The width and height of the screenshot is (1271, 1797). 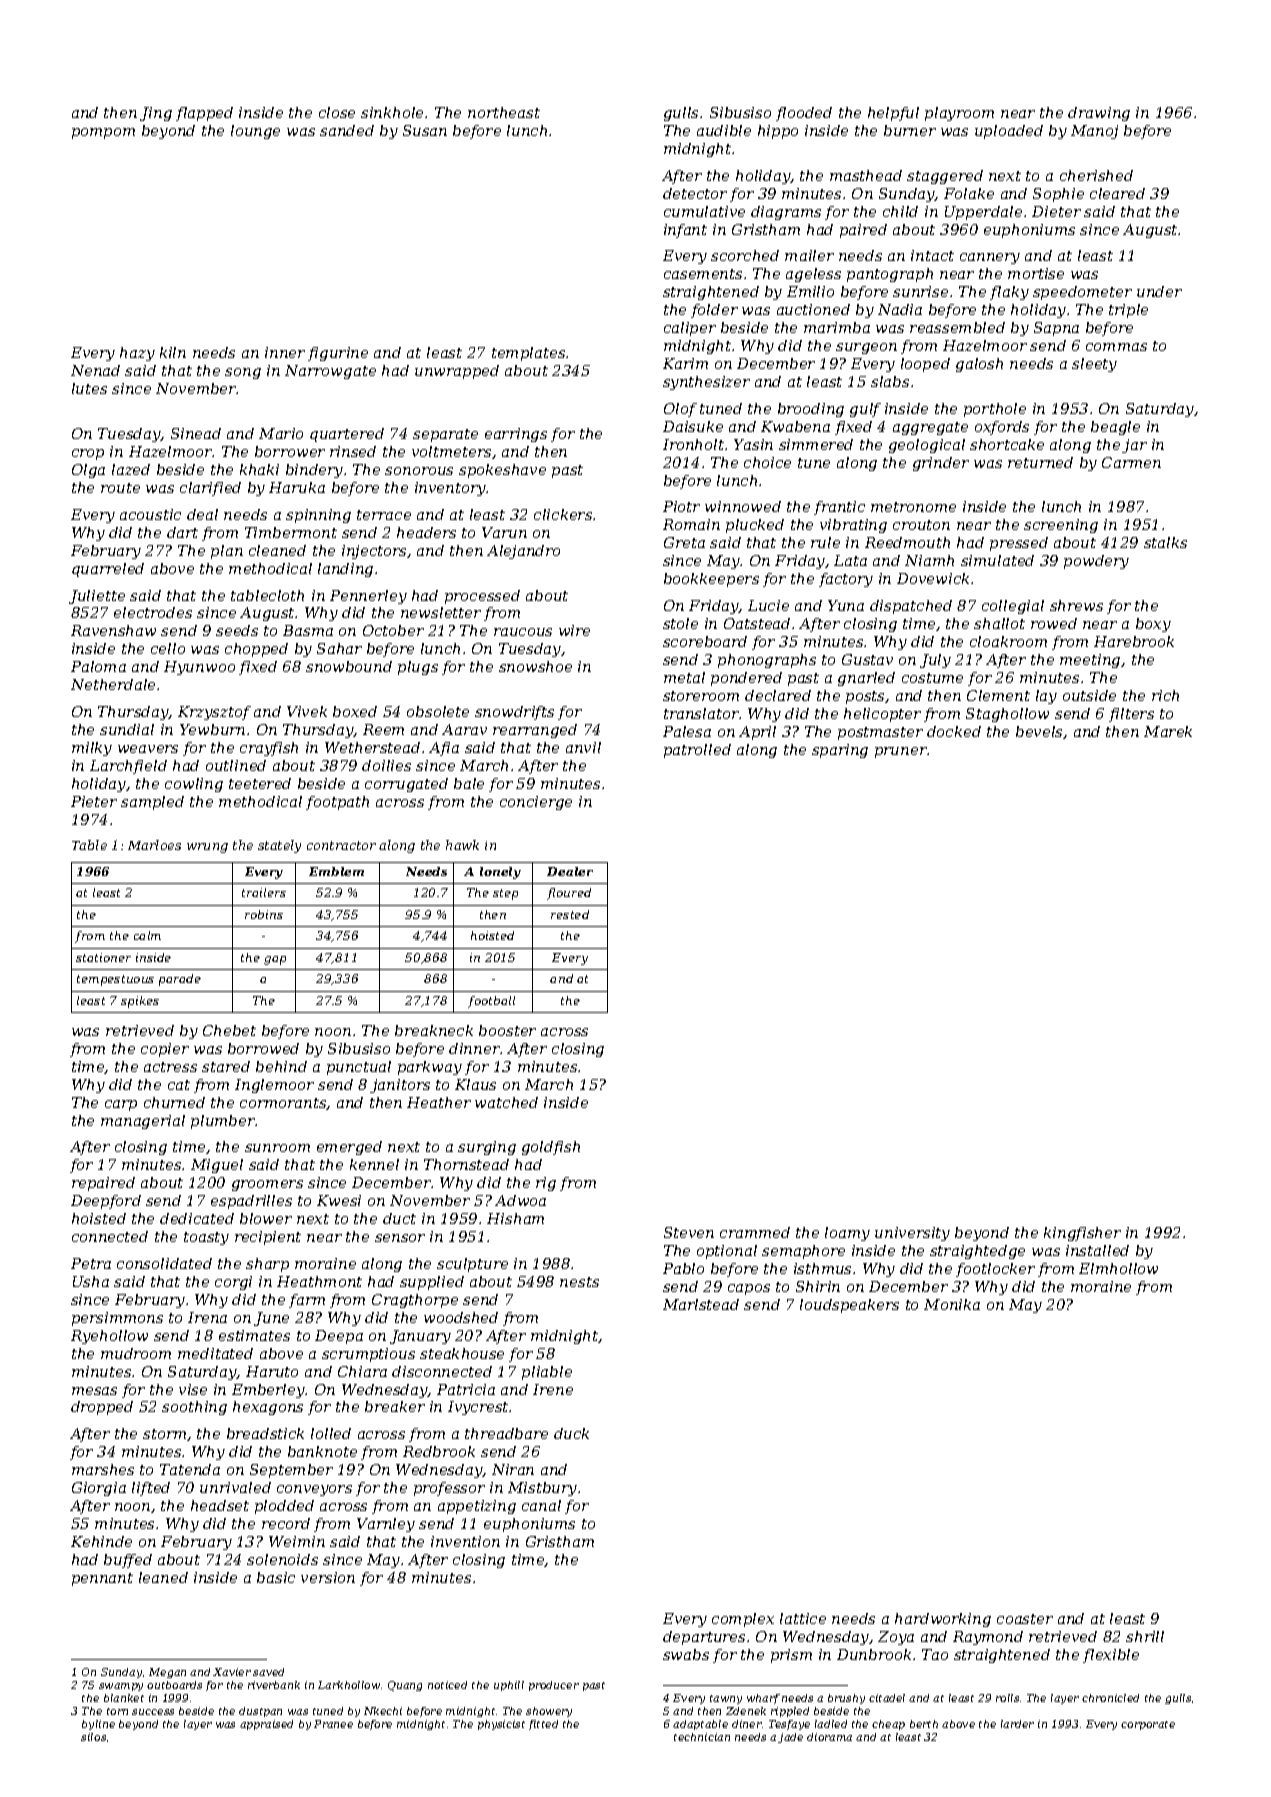 I want to click on northeast, so click(x=504, y=112).
